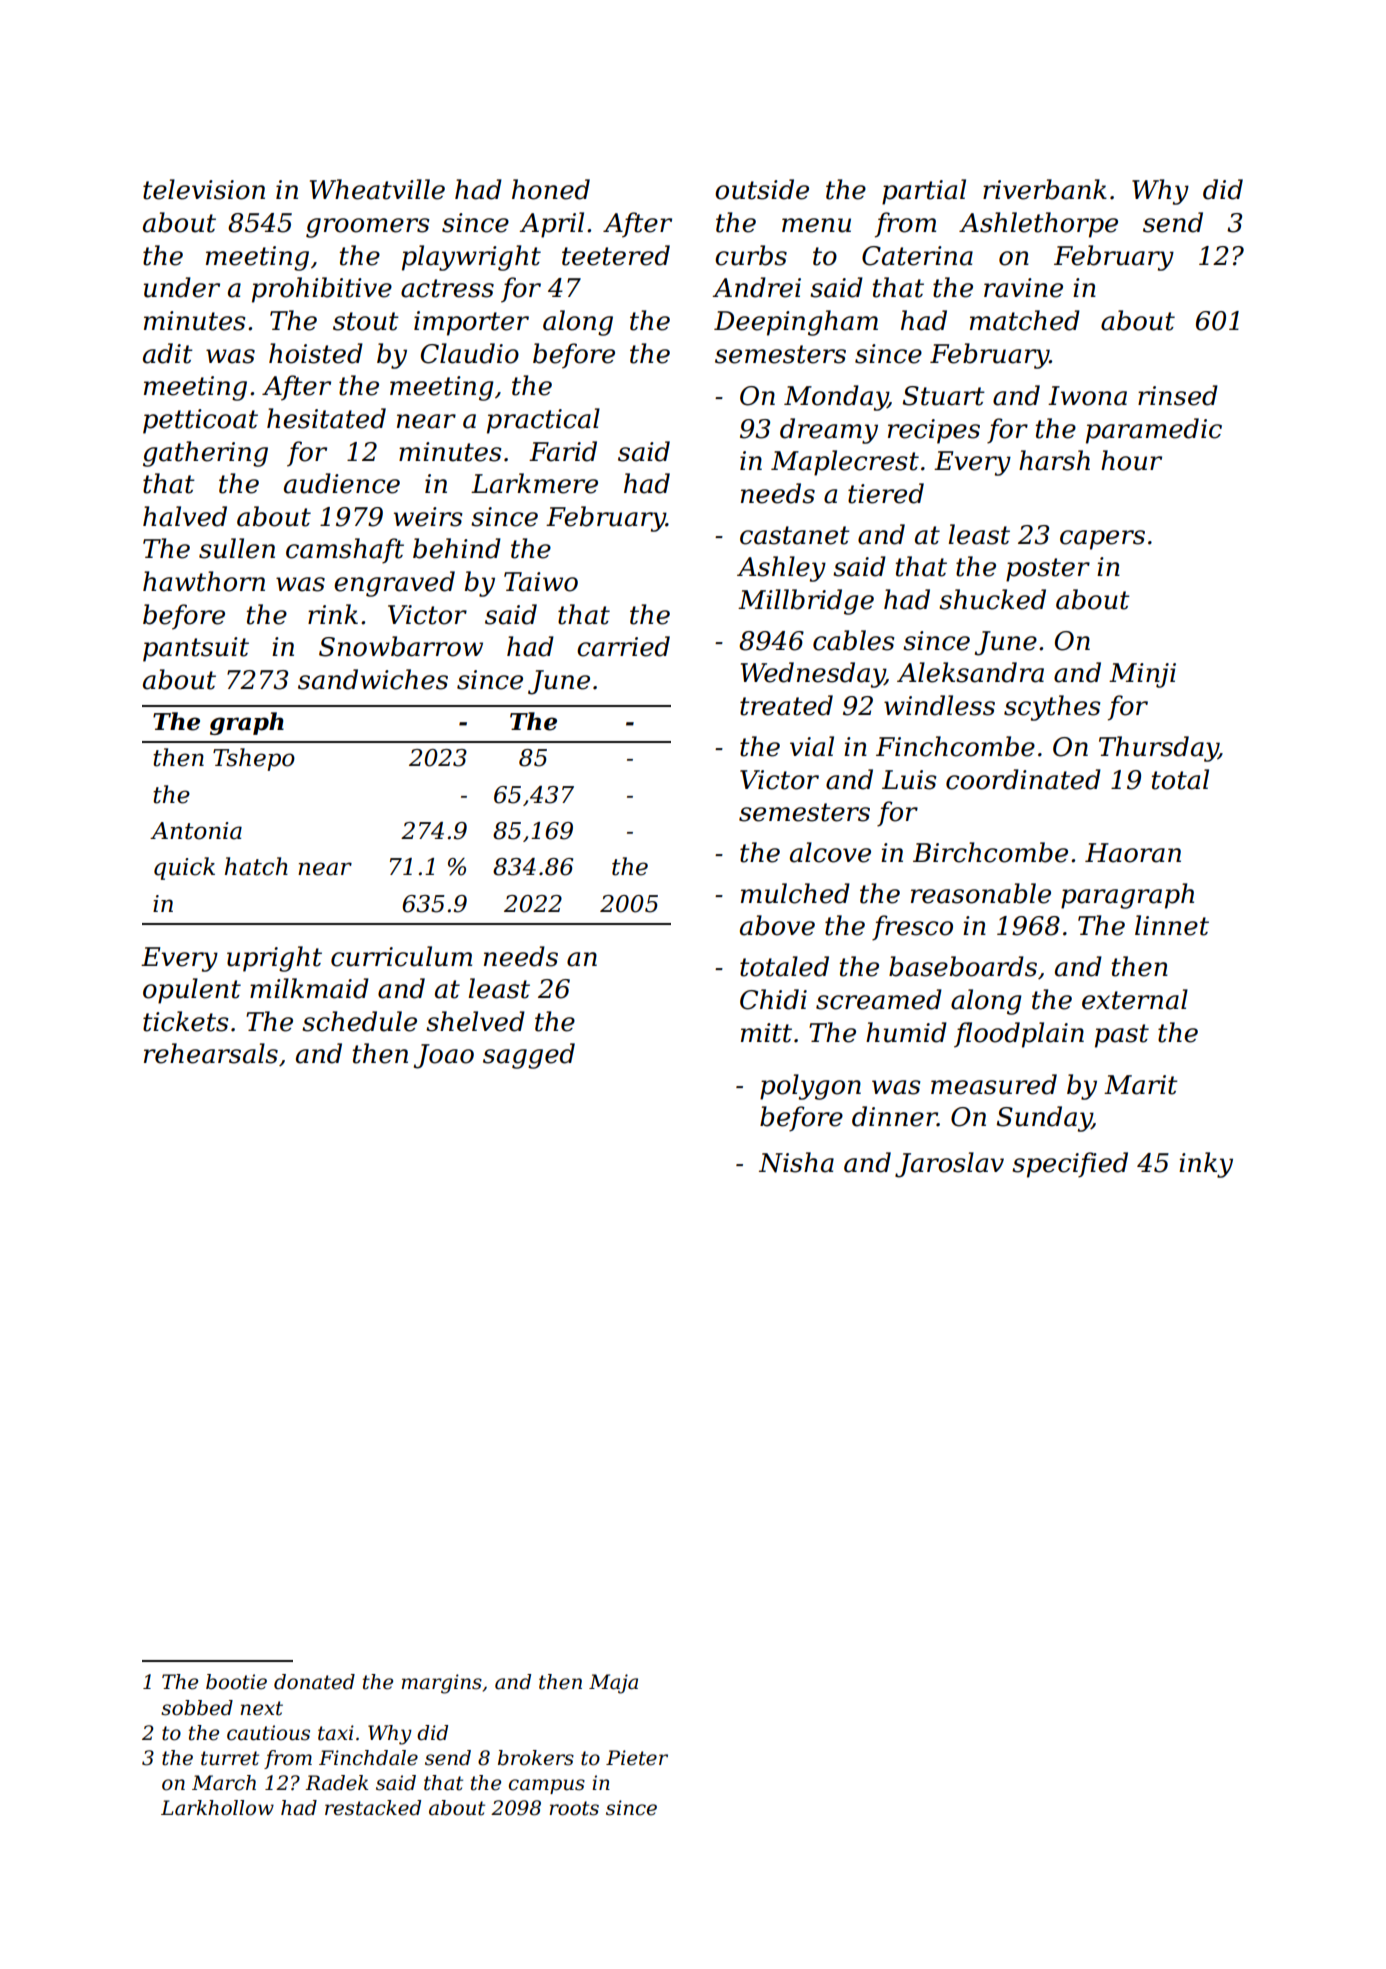 The height and width of the document is (1969, 1386). What do you see at coordinates (1206, 1165) in the document?
I see `inky` at bounding box center [1206, 1165].
